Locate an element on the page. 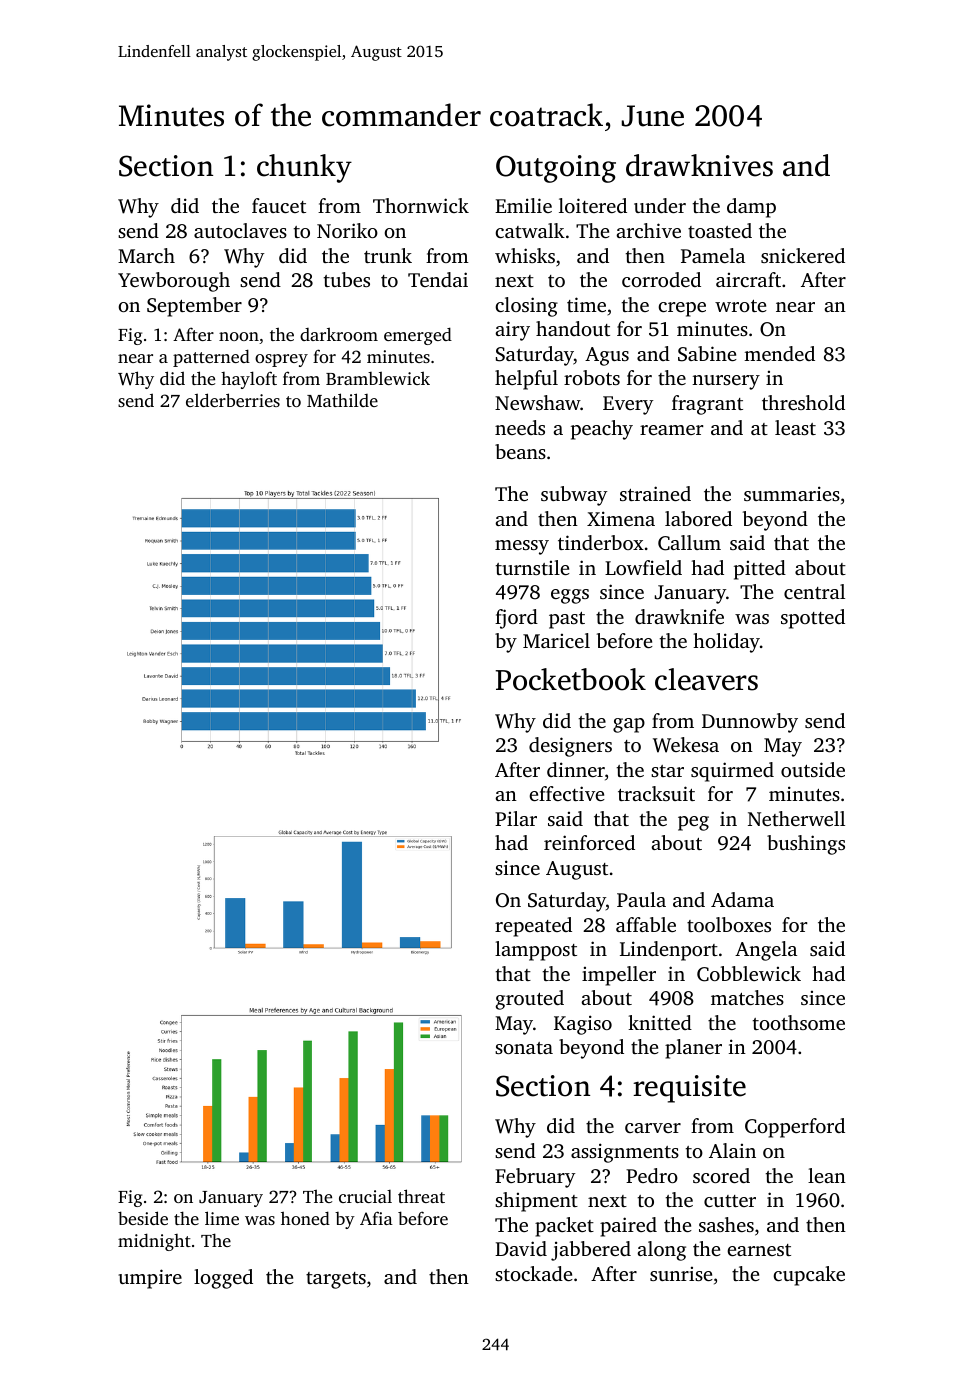  nursery is located at coordinates (726, 382).
